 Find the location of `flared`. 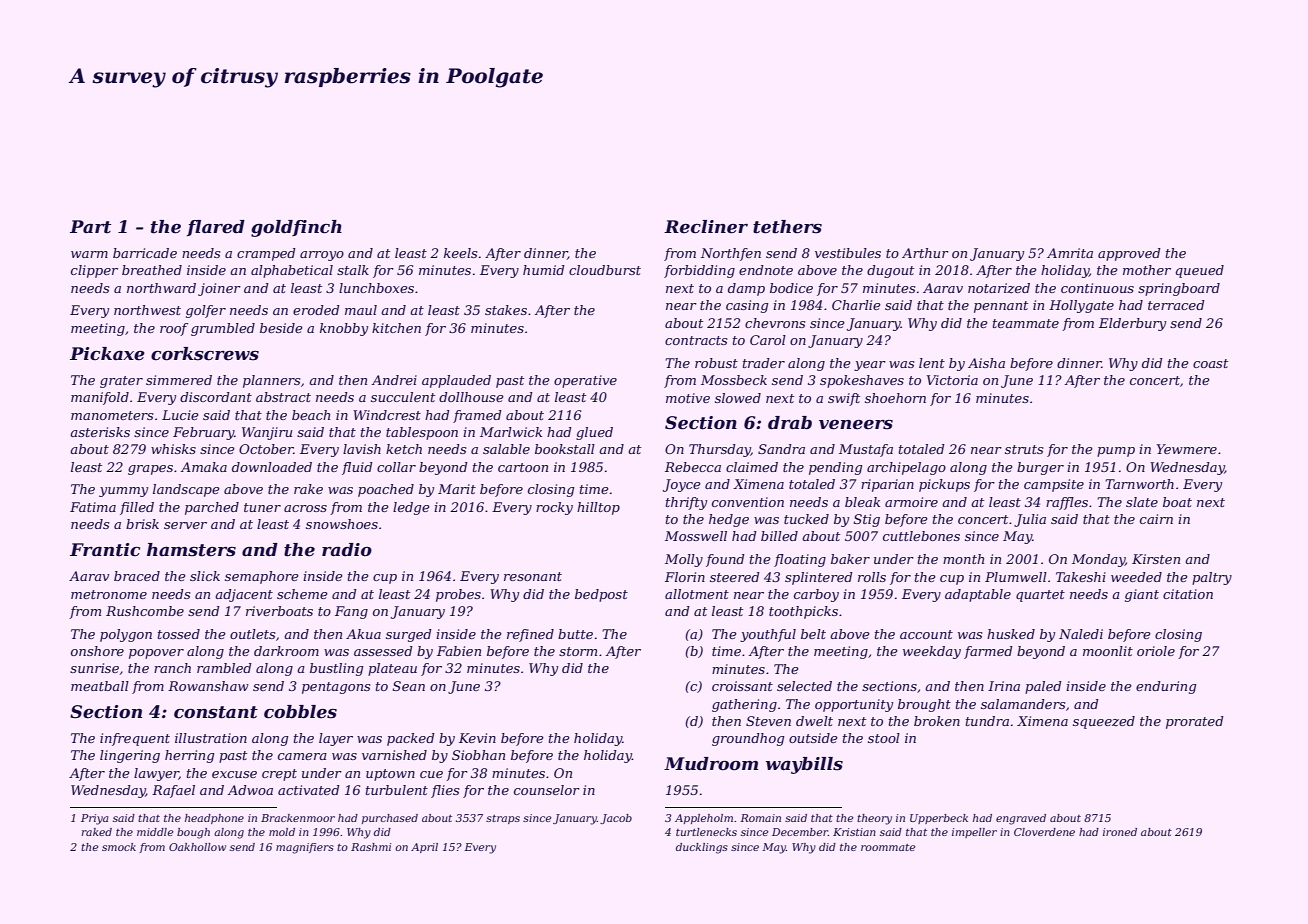

flared is located at coordinates (216, 228).
